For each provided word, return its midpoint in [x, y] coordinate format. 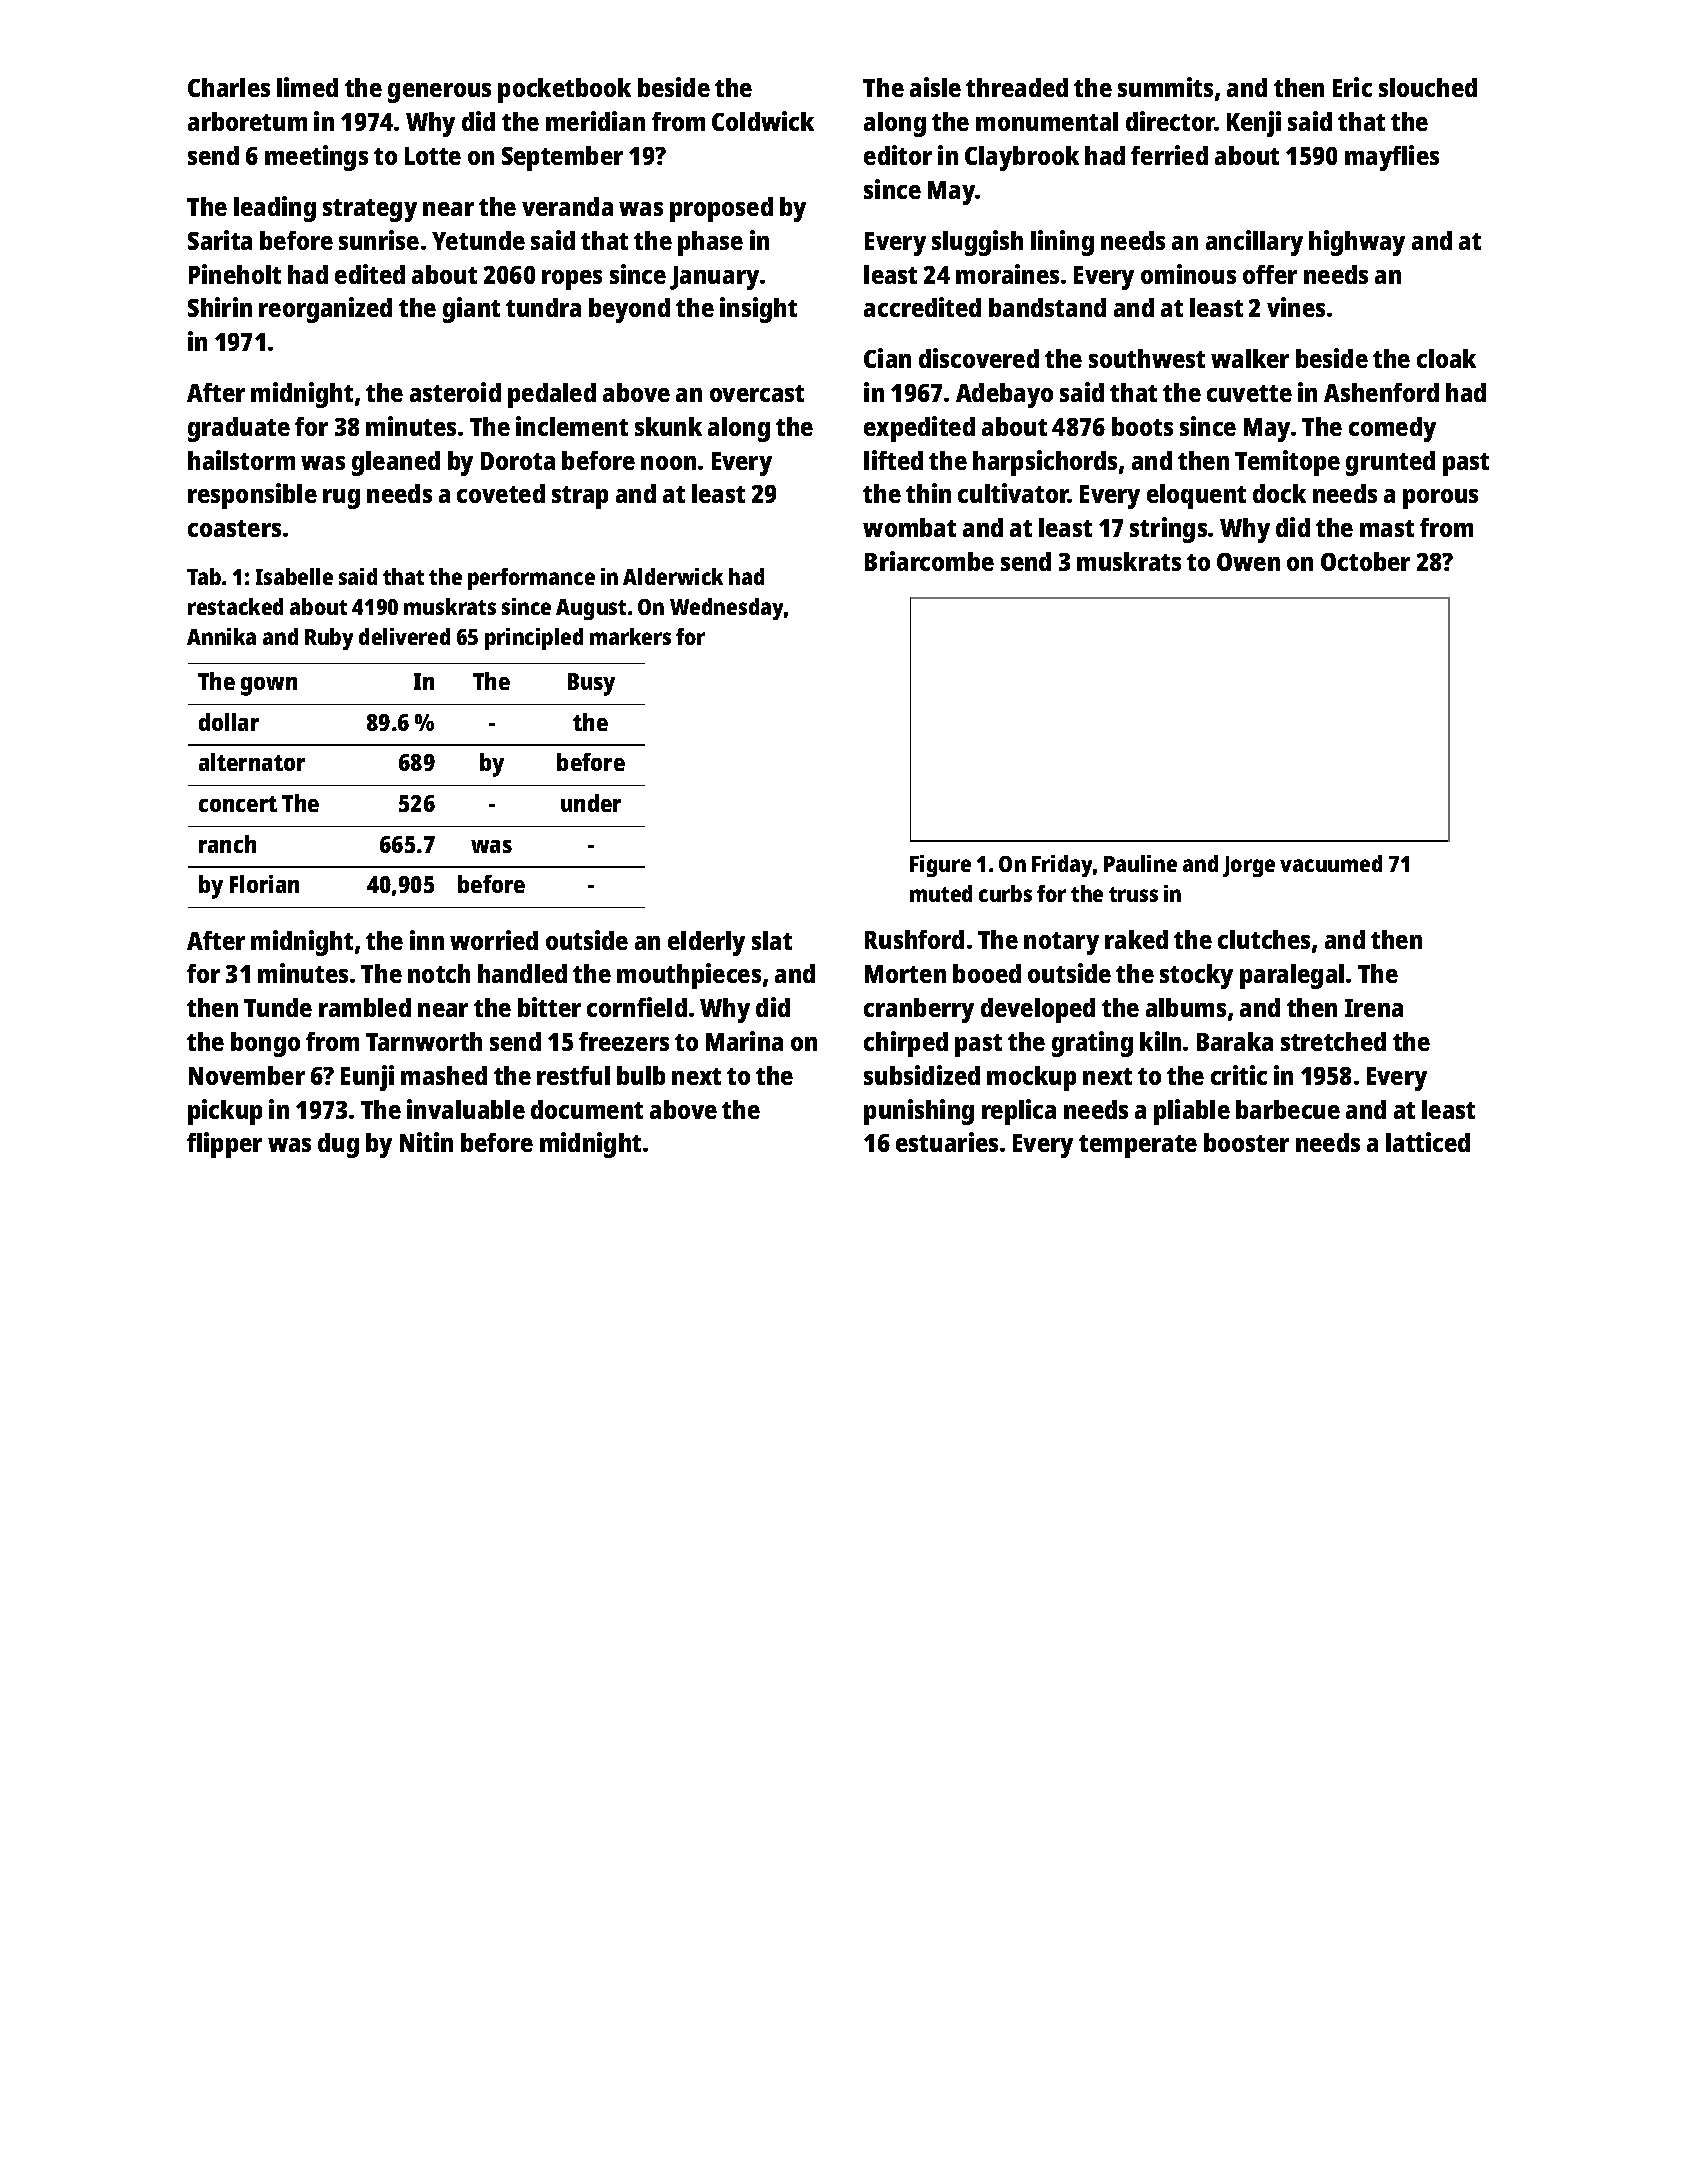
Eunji [367, 1078]
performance [531, 579]
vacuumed [1331, 863]
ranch [227, 844]
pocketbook [564, 90]
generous [439, 93]
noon [668, 463]
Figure [940, 866]
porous [1440, 499]
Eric [1352, 87]
